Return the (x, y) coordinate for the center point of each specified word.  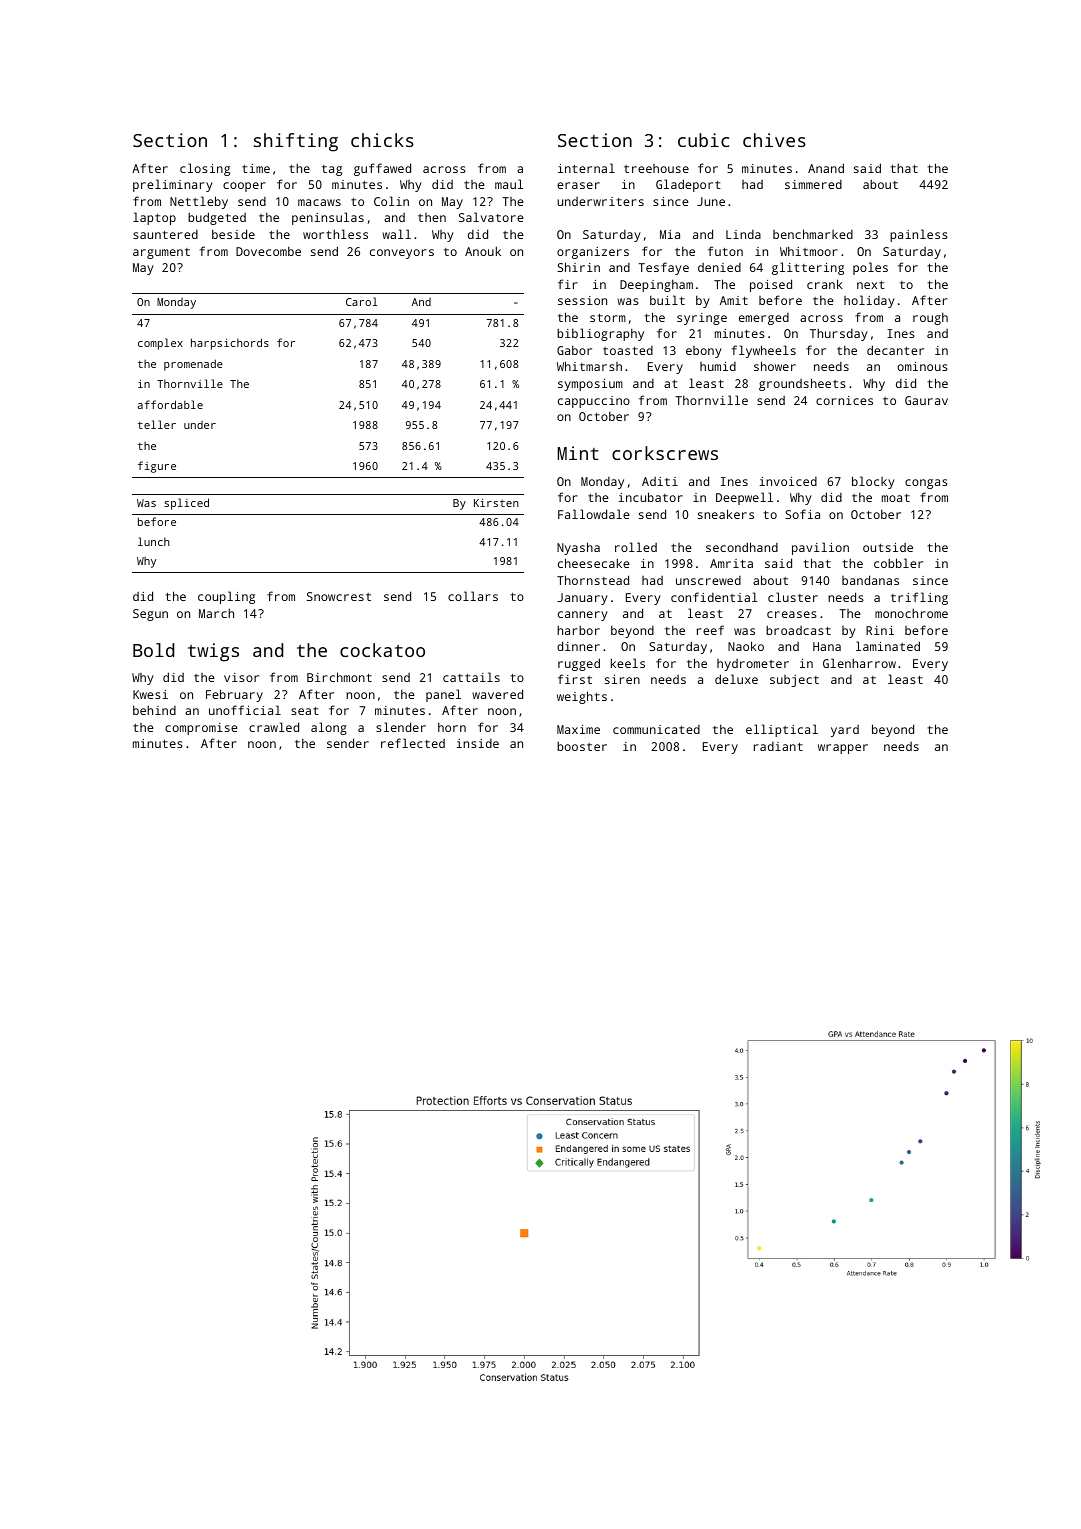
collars (473, 596)
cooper (244, 187)
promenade (193, 365)
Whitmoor (809, 251)
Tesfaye (663, 268)
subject (794, 681)
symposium (590, 385)
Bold (153, 650)
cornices (844, 400)
